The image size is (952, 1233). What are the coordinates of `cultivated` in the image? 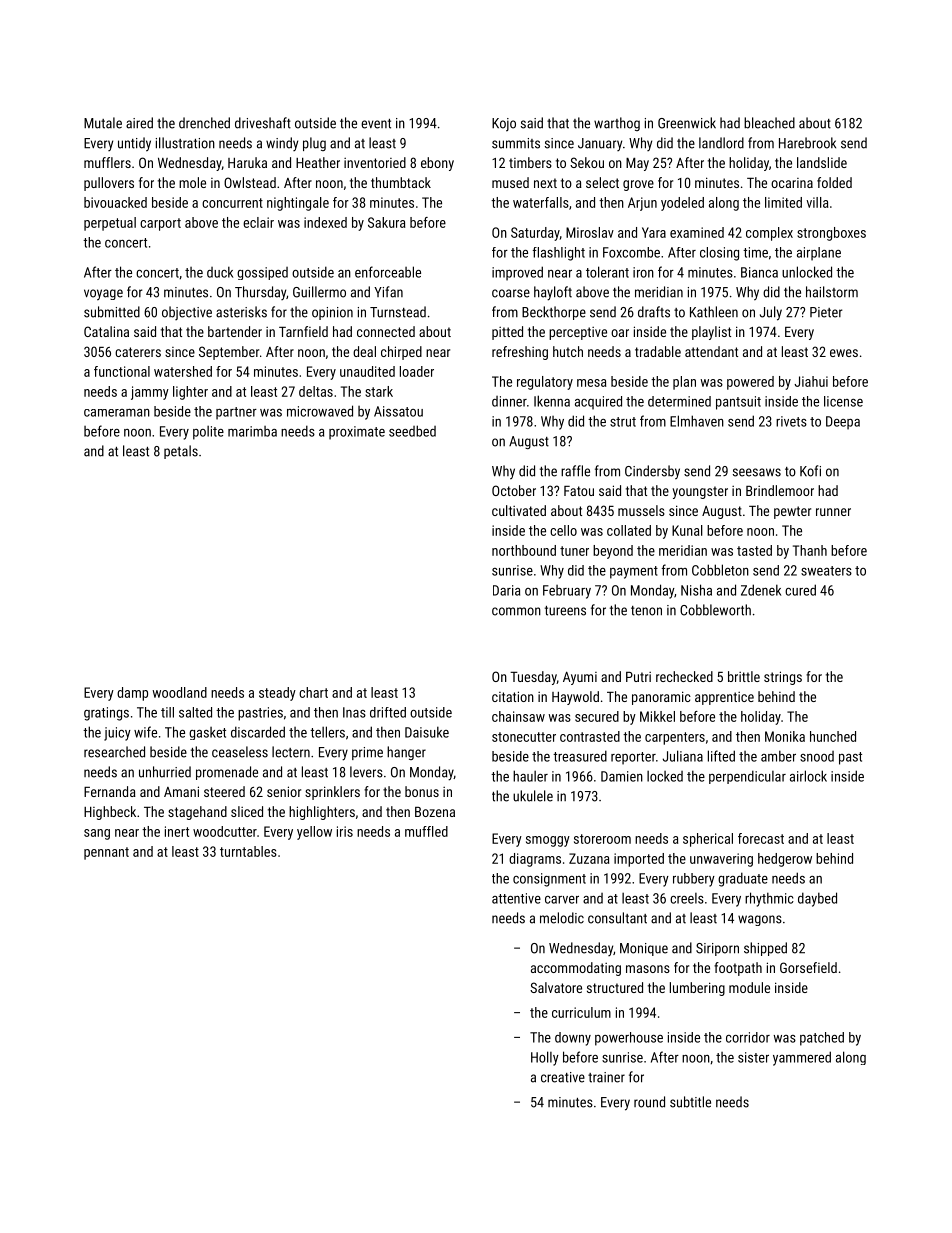 It's located at (519, 510).
